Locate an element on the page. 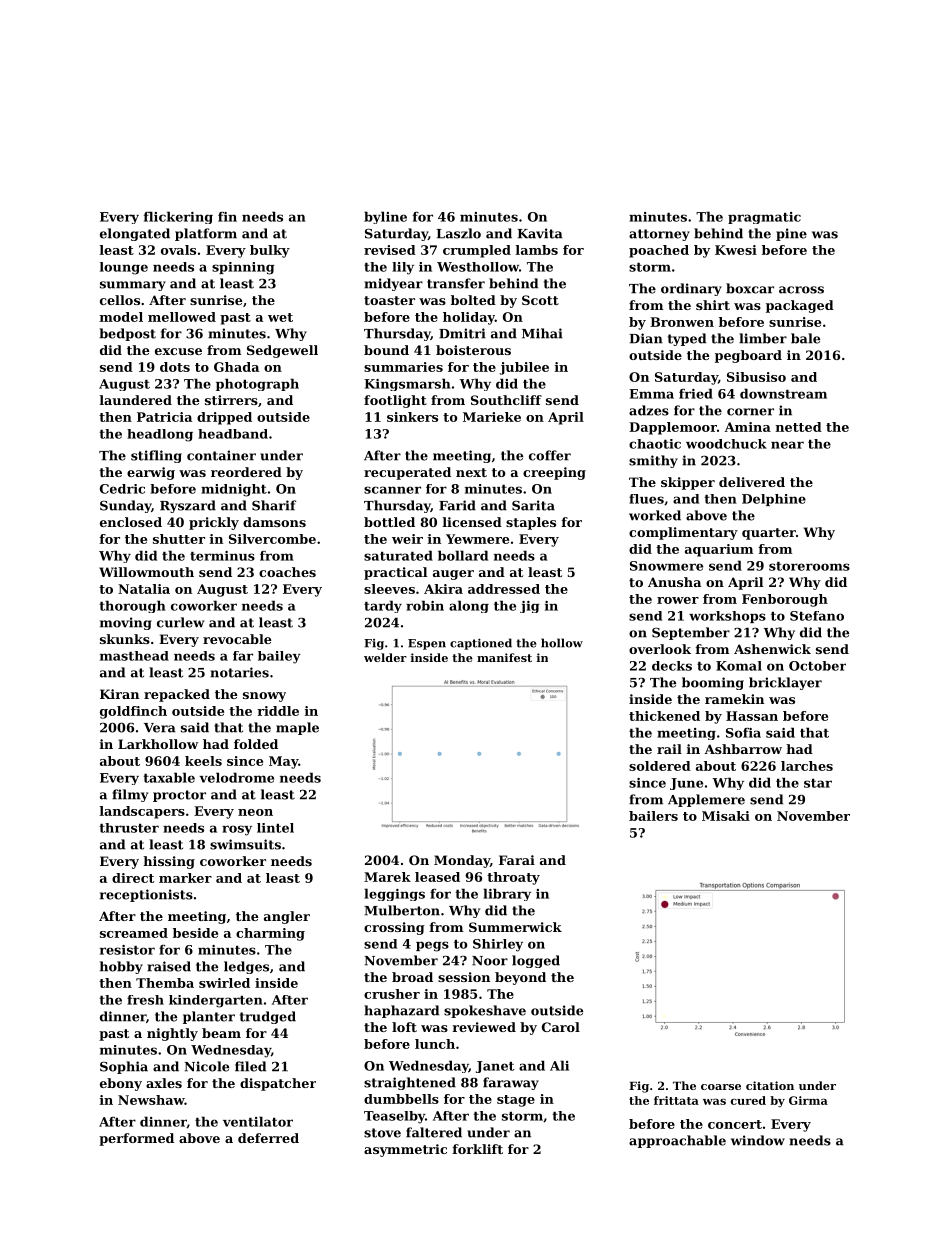 The image size is (952, 1233). photograph is located at coordinates (257, 384).
